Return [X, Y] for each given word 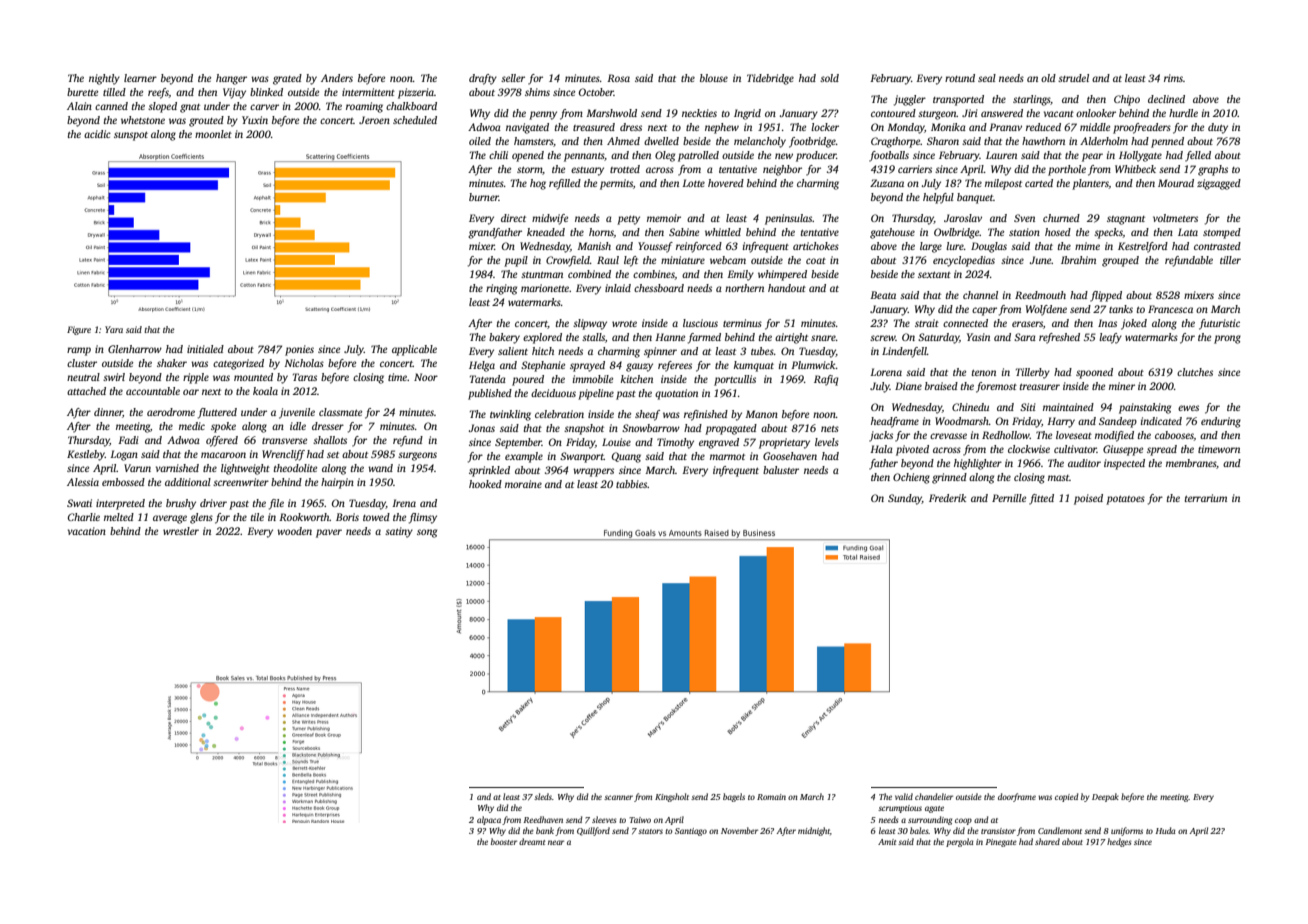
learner [140, 78]
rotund [960, 78]
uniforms [1127, 831]
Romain [771, 797]
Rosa [618, 78]
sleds [543, 796]
